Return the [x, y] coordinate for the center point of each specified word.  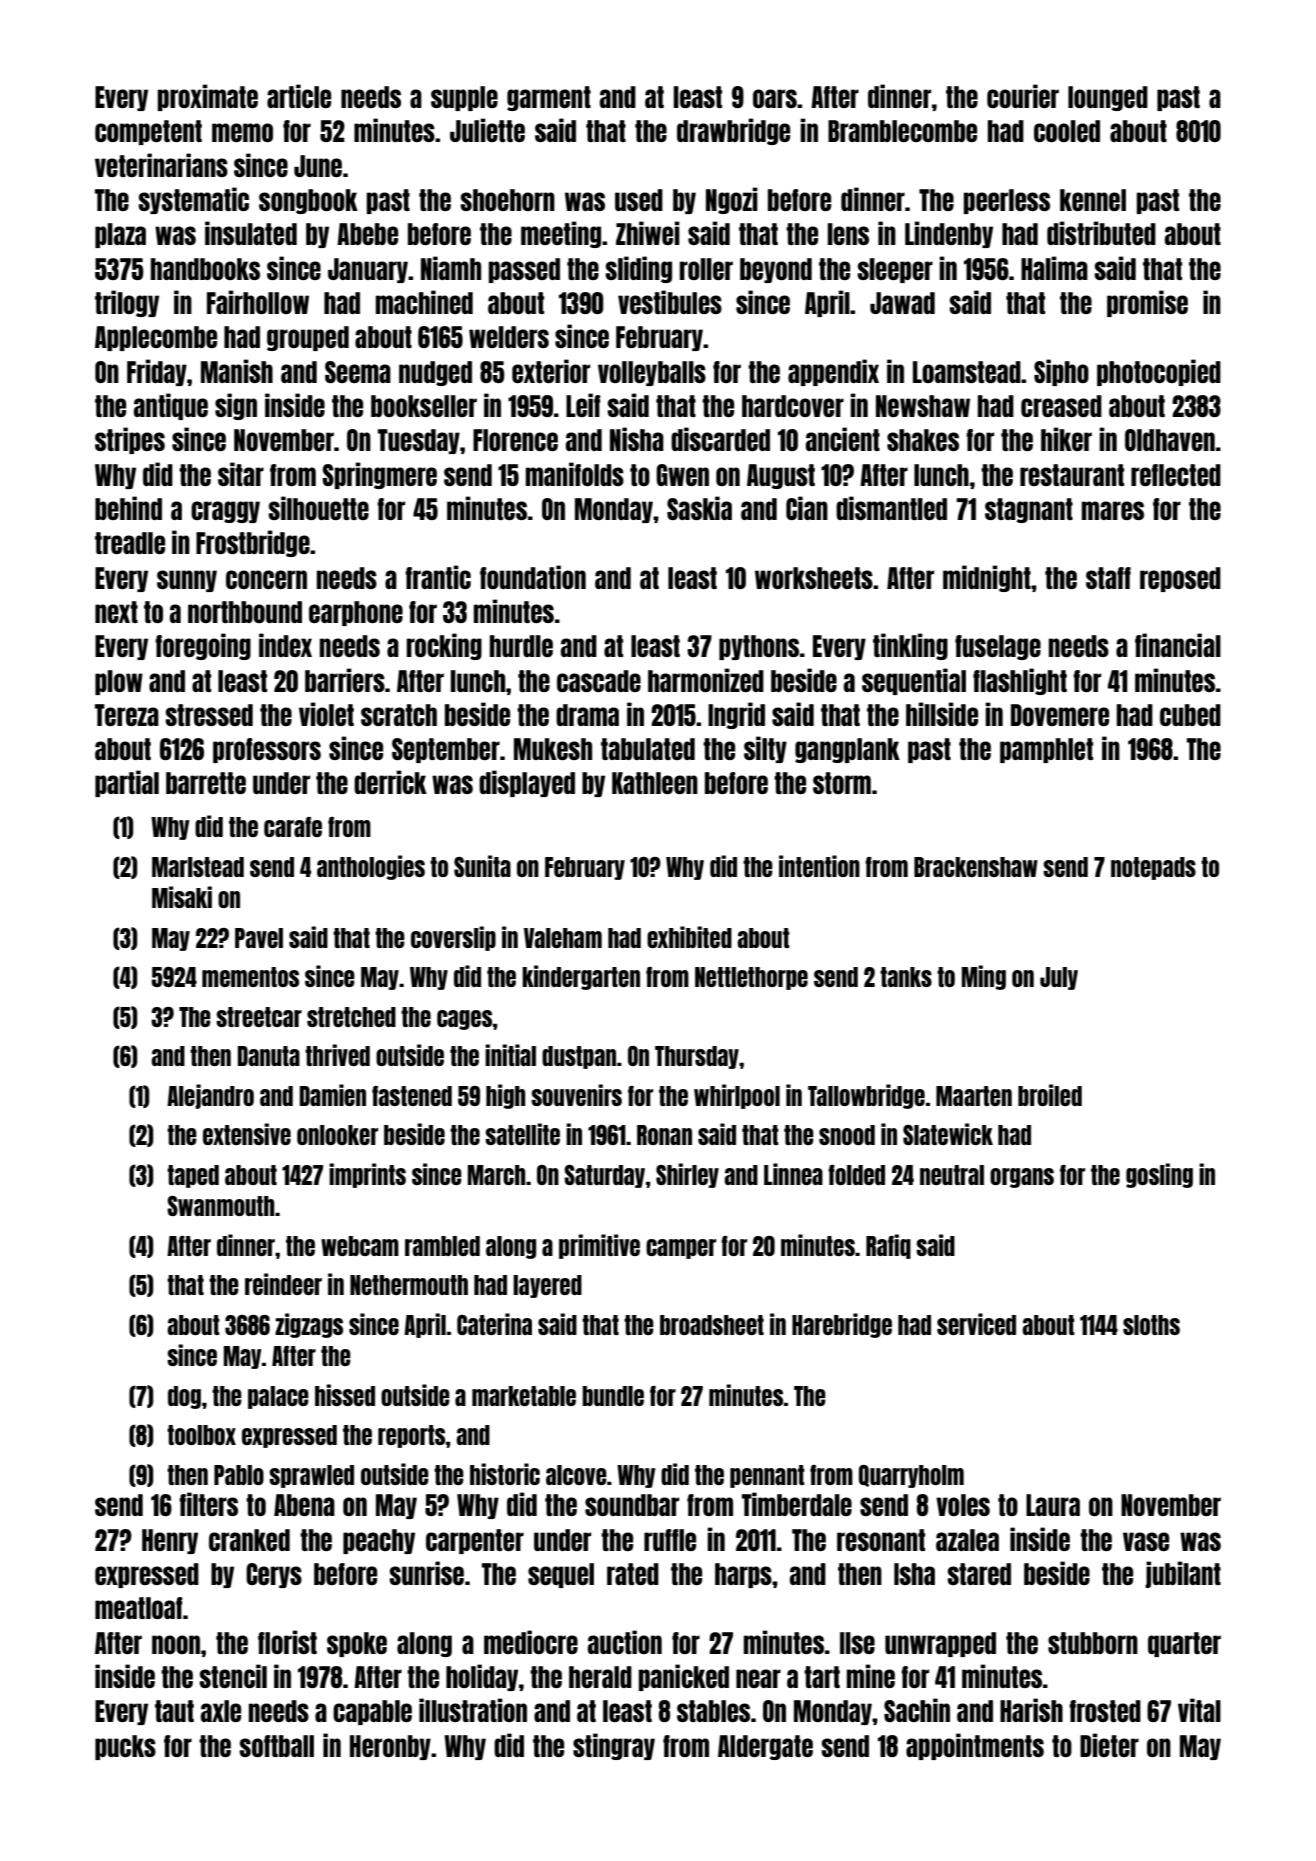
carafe [293, 827]
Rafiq [888, 1246]
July [1059, 978]
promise [1147, 303]
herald [600, 1677]
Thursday [697, 1057]
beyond [776, 270]
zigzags [309, 1325]
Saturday [604, 1176]
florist [287, 1642]
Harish [1031, 1710]
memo [242, 132]
